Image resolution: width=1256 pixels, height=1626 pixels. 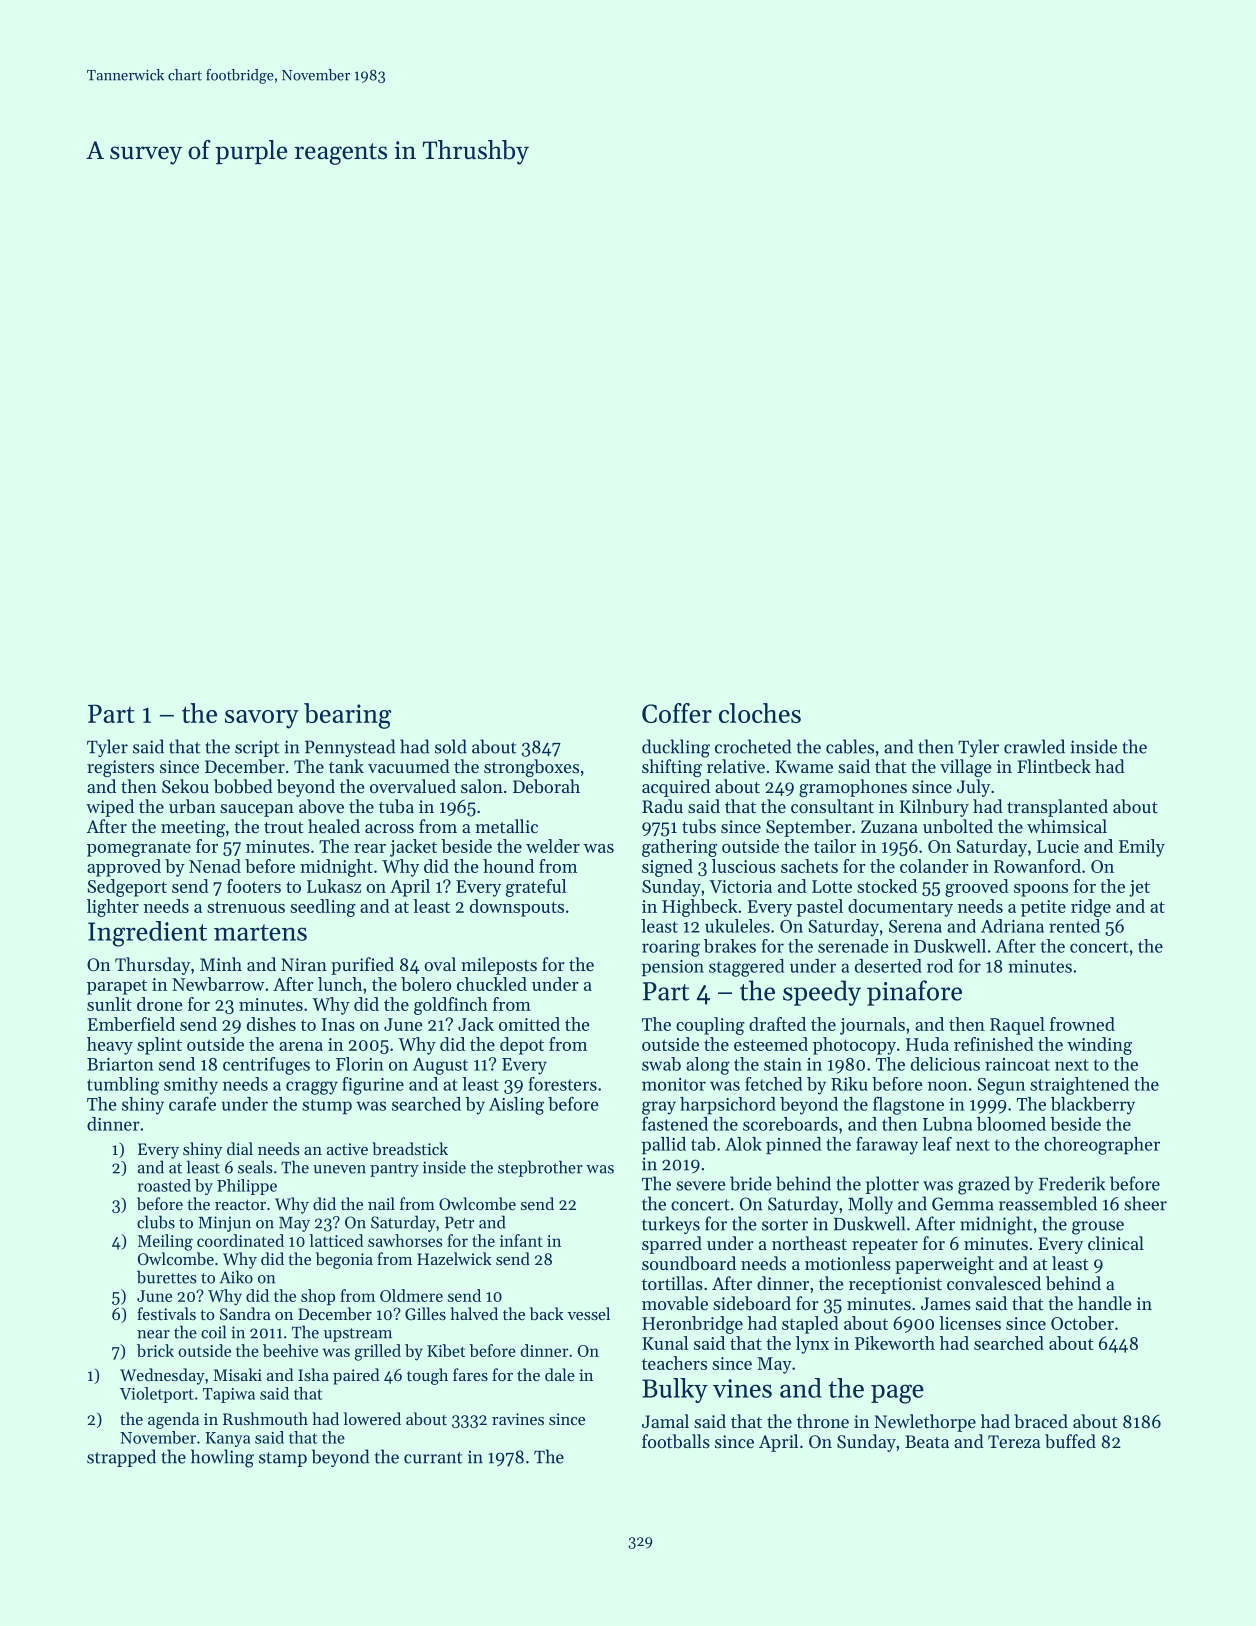 What do you see at coordinates (1098, 1228) in the document?
I see `grouse` at bounding box center [1098, 1228].
